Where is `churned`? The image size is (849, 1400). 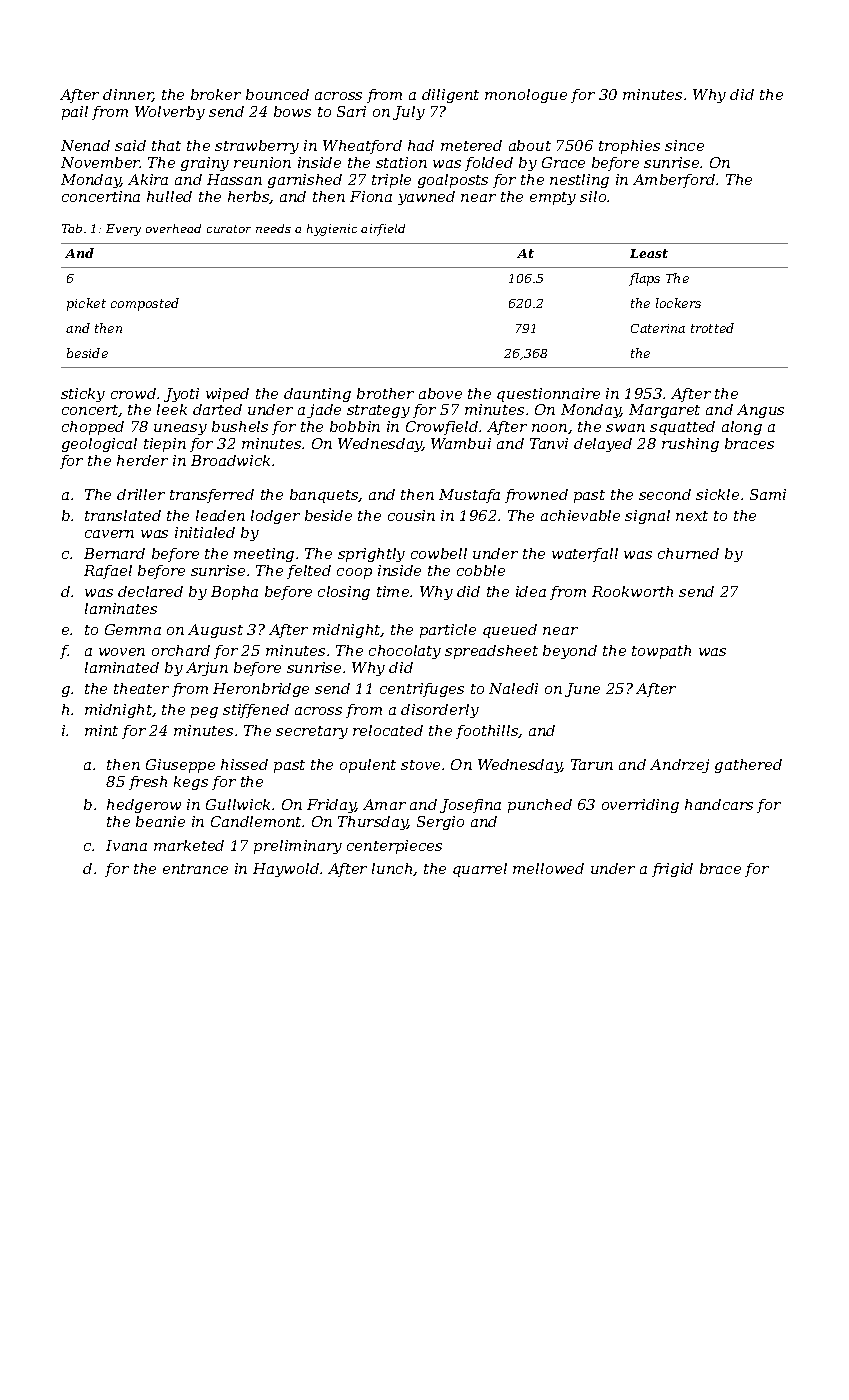 churned is located at coordinates (688, 553).
